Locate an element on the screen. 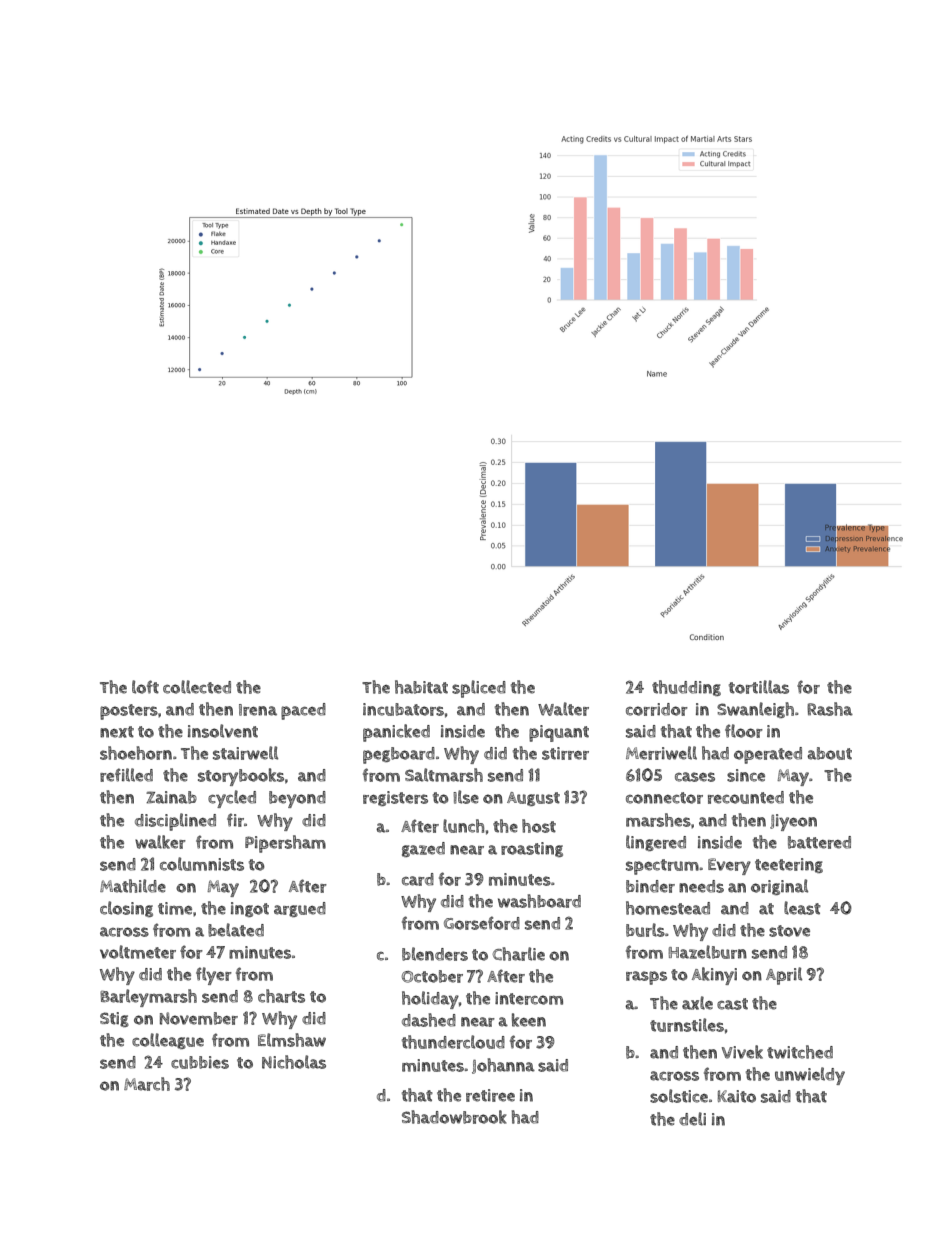  next is located at coordinates (117, 732).
